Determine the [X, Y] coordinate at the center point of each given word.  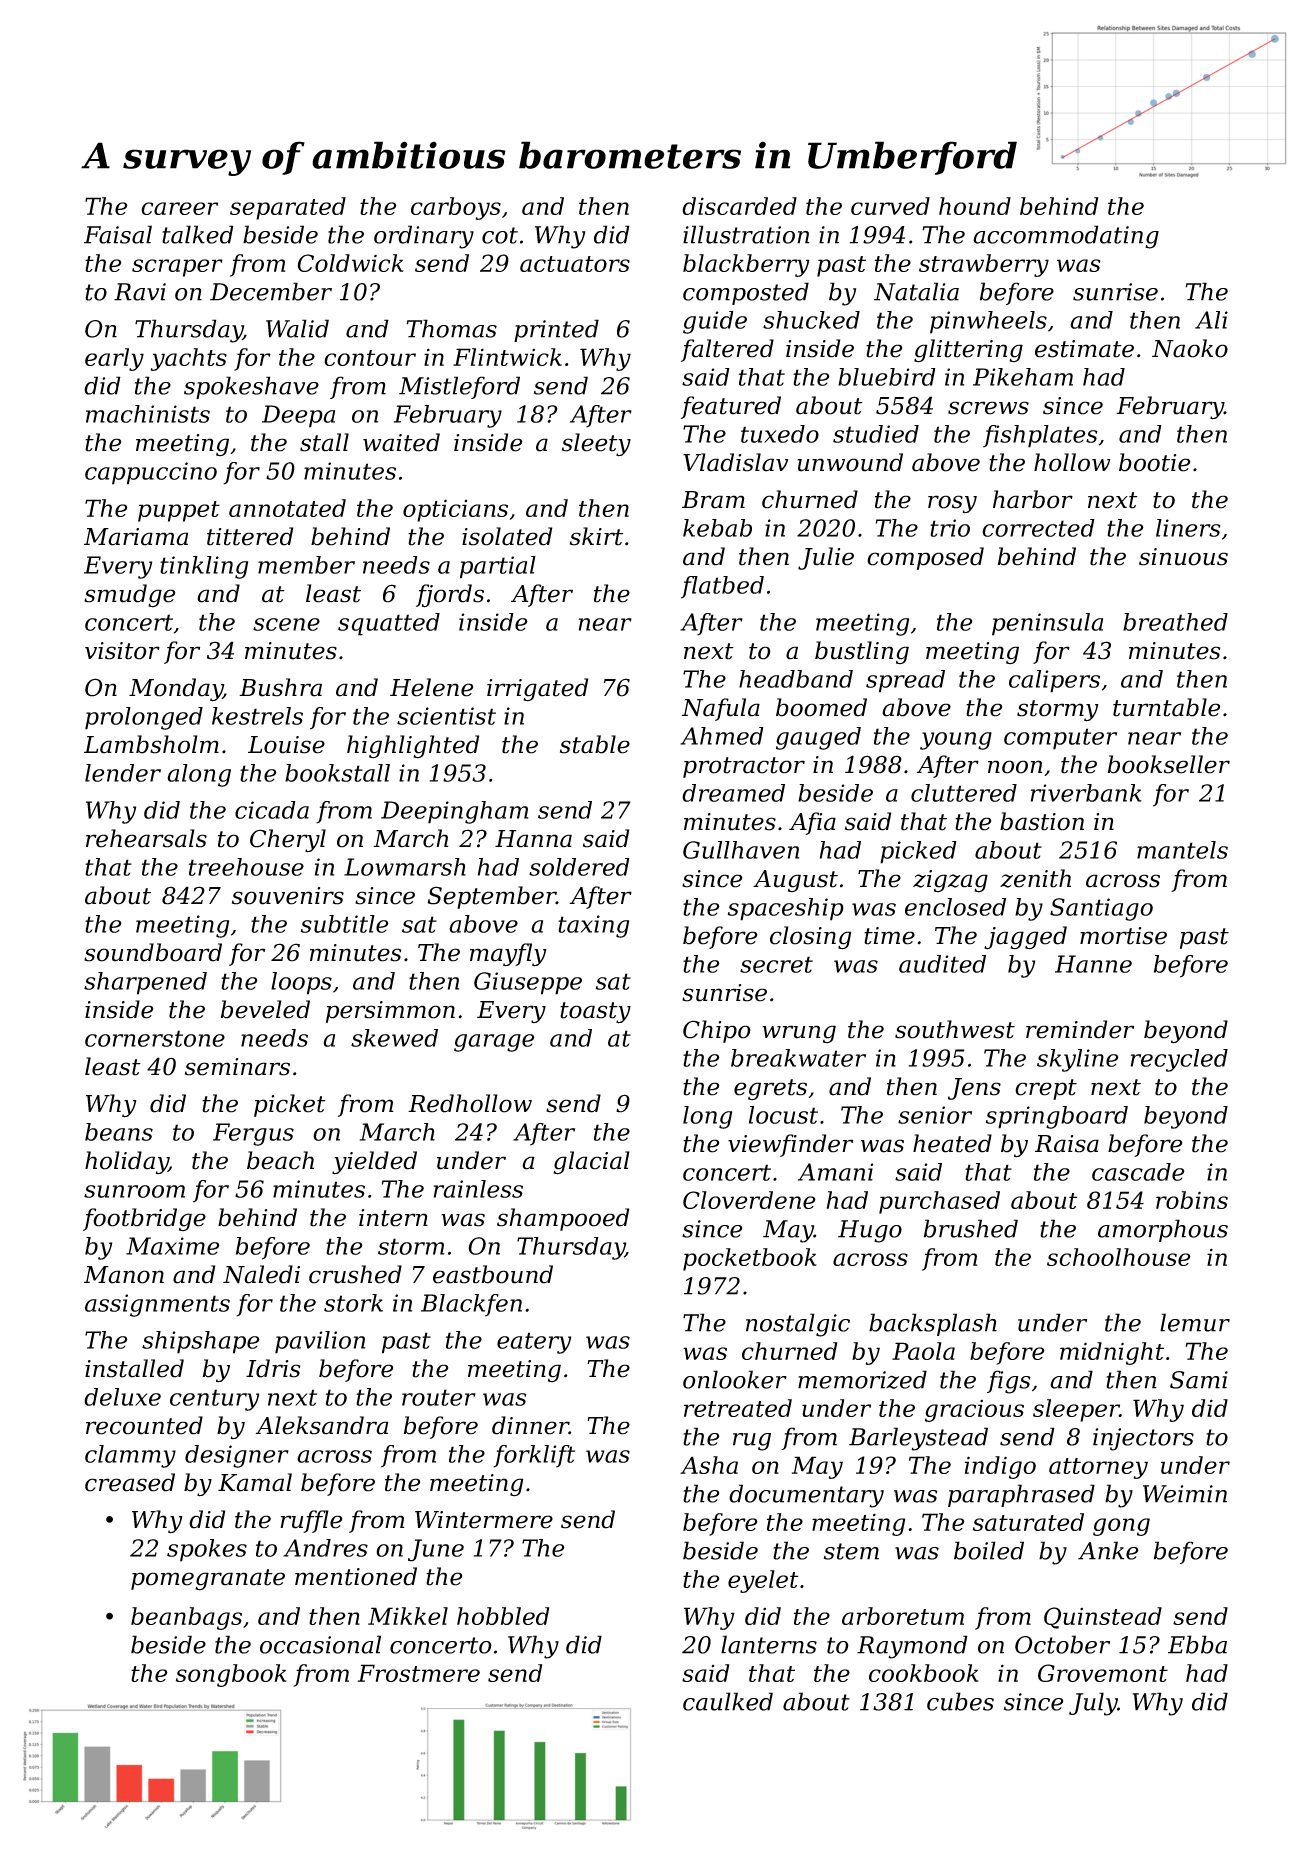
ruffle [311, 1521]
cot [500, 235]
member [306, 565]
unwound [850, 462]
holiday [126, 1162]
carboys [456, 208]
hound [975, 206]
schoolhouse [1119, 1257]
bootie [1154, 462]
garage [494, 1043]
